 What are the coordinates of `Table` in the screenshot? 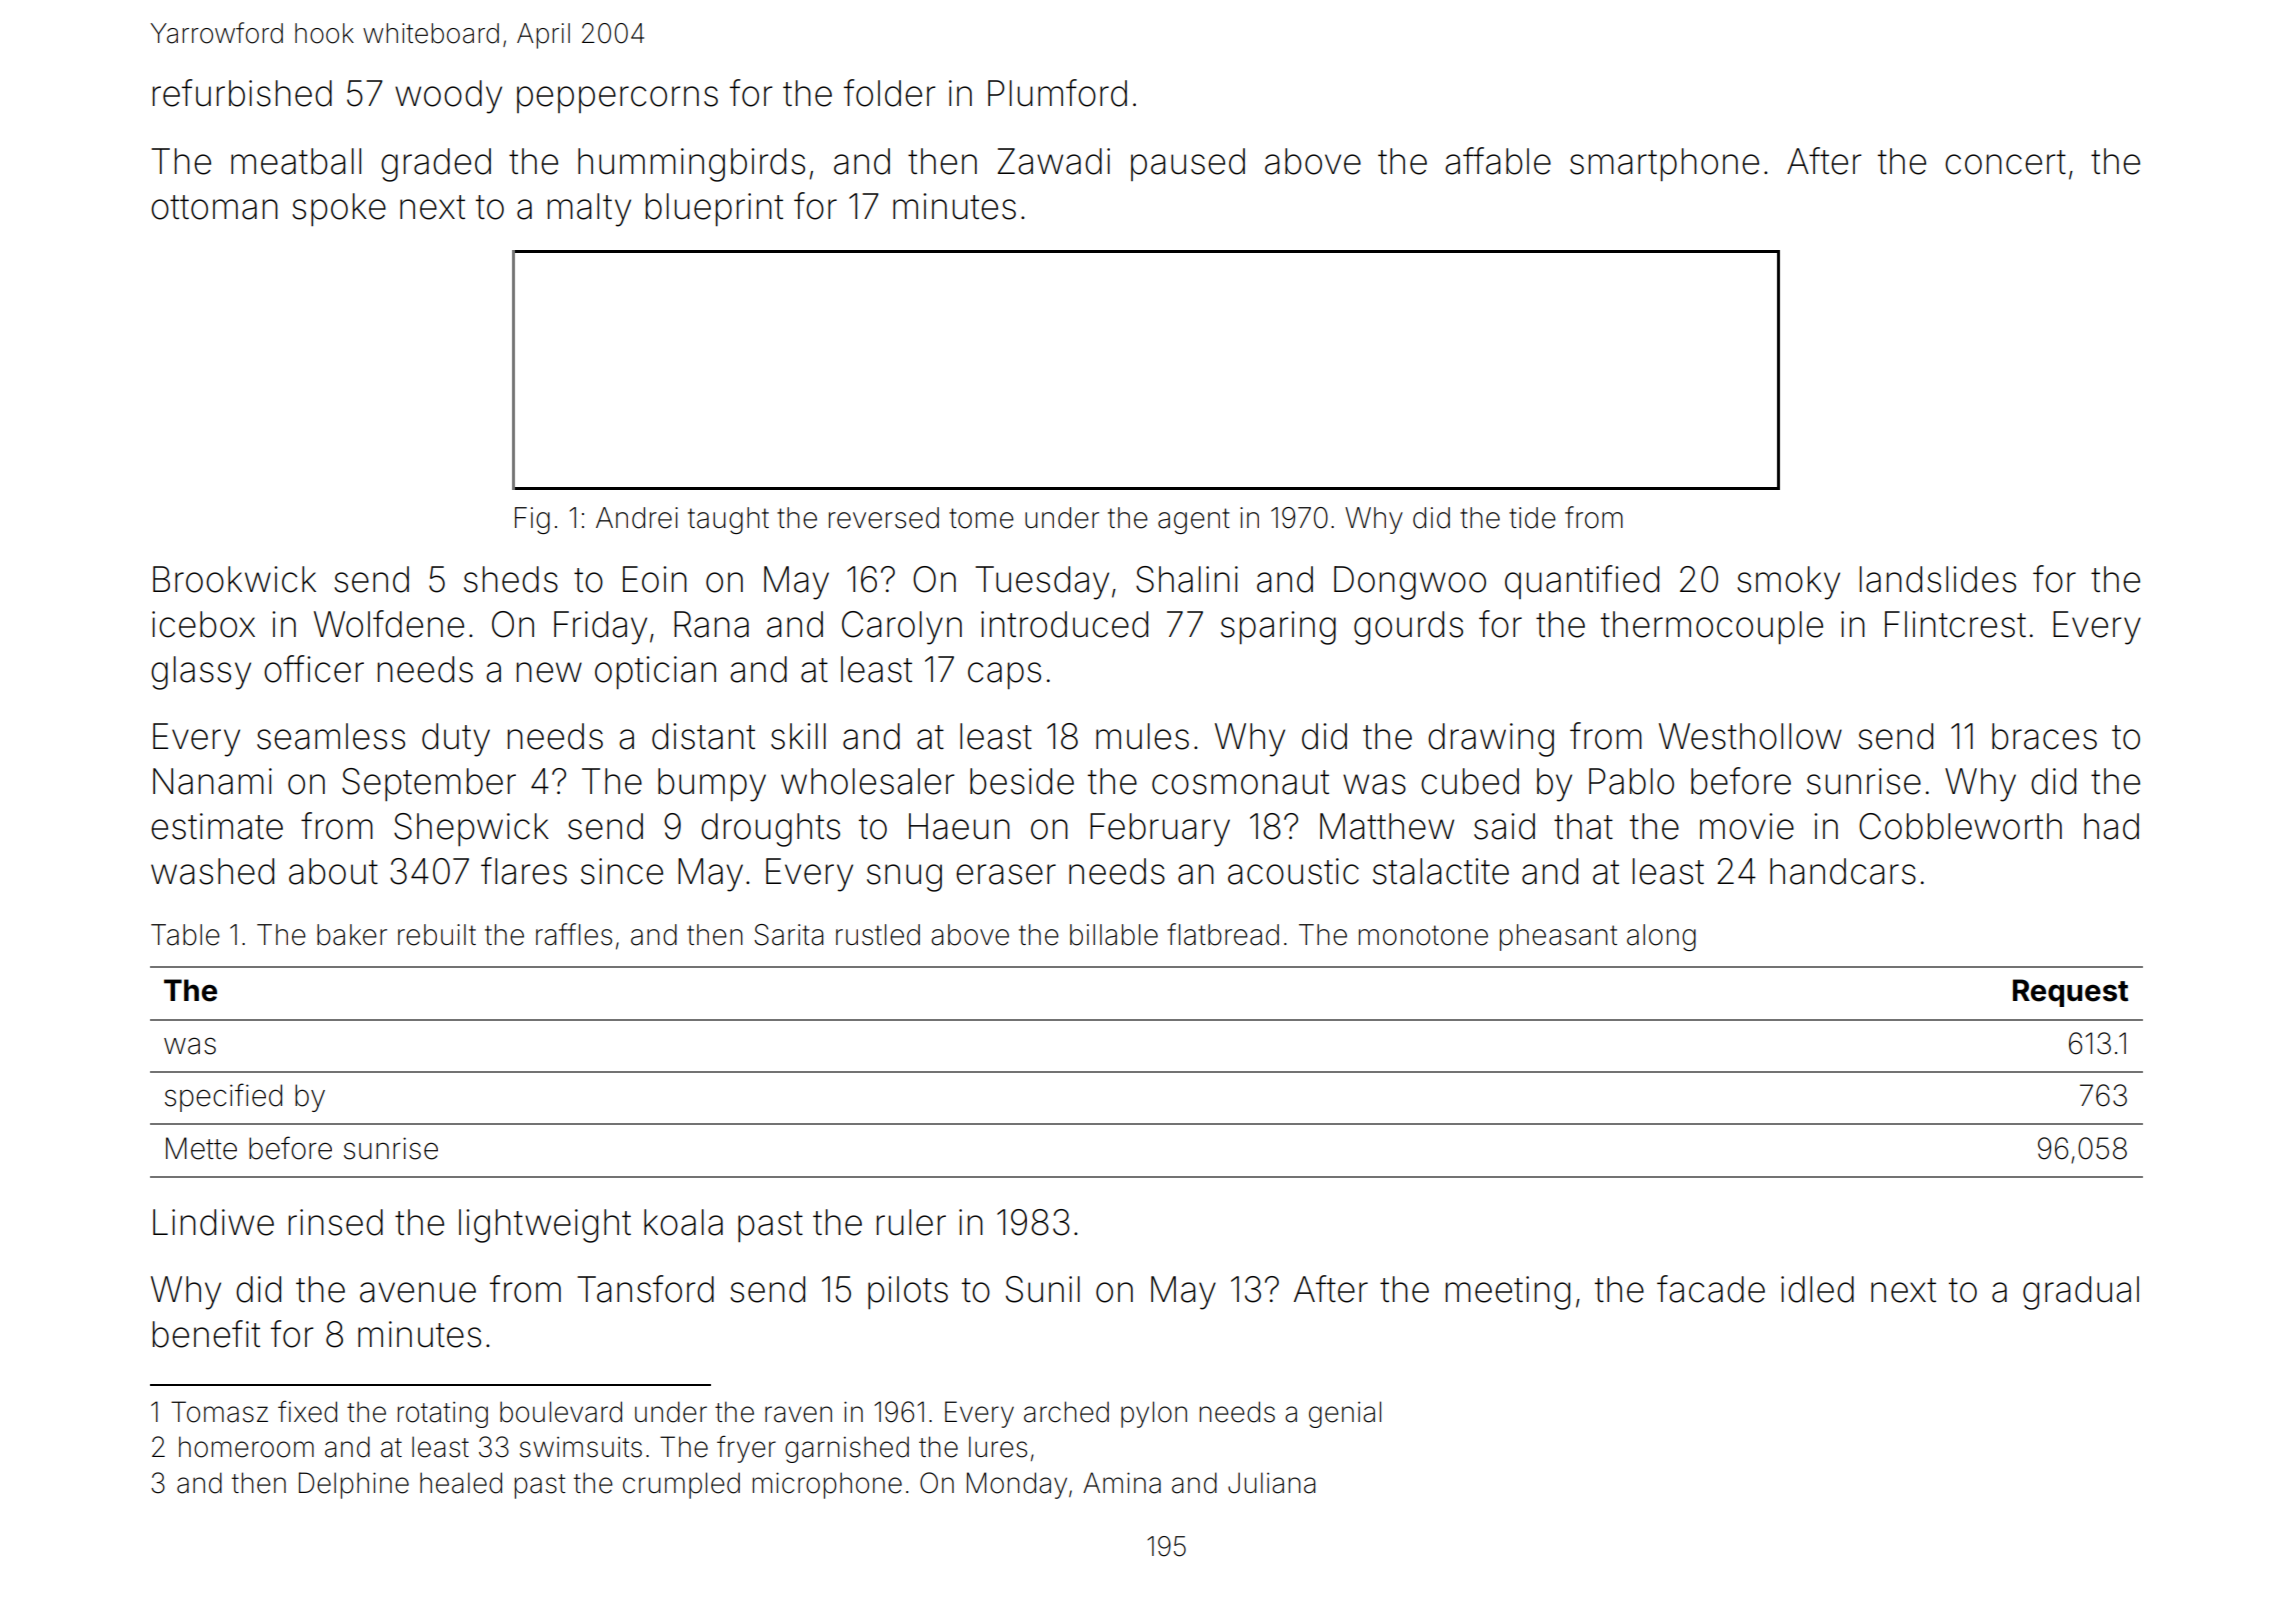 It's located at (185, 935).
